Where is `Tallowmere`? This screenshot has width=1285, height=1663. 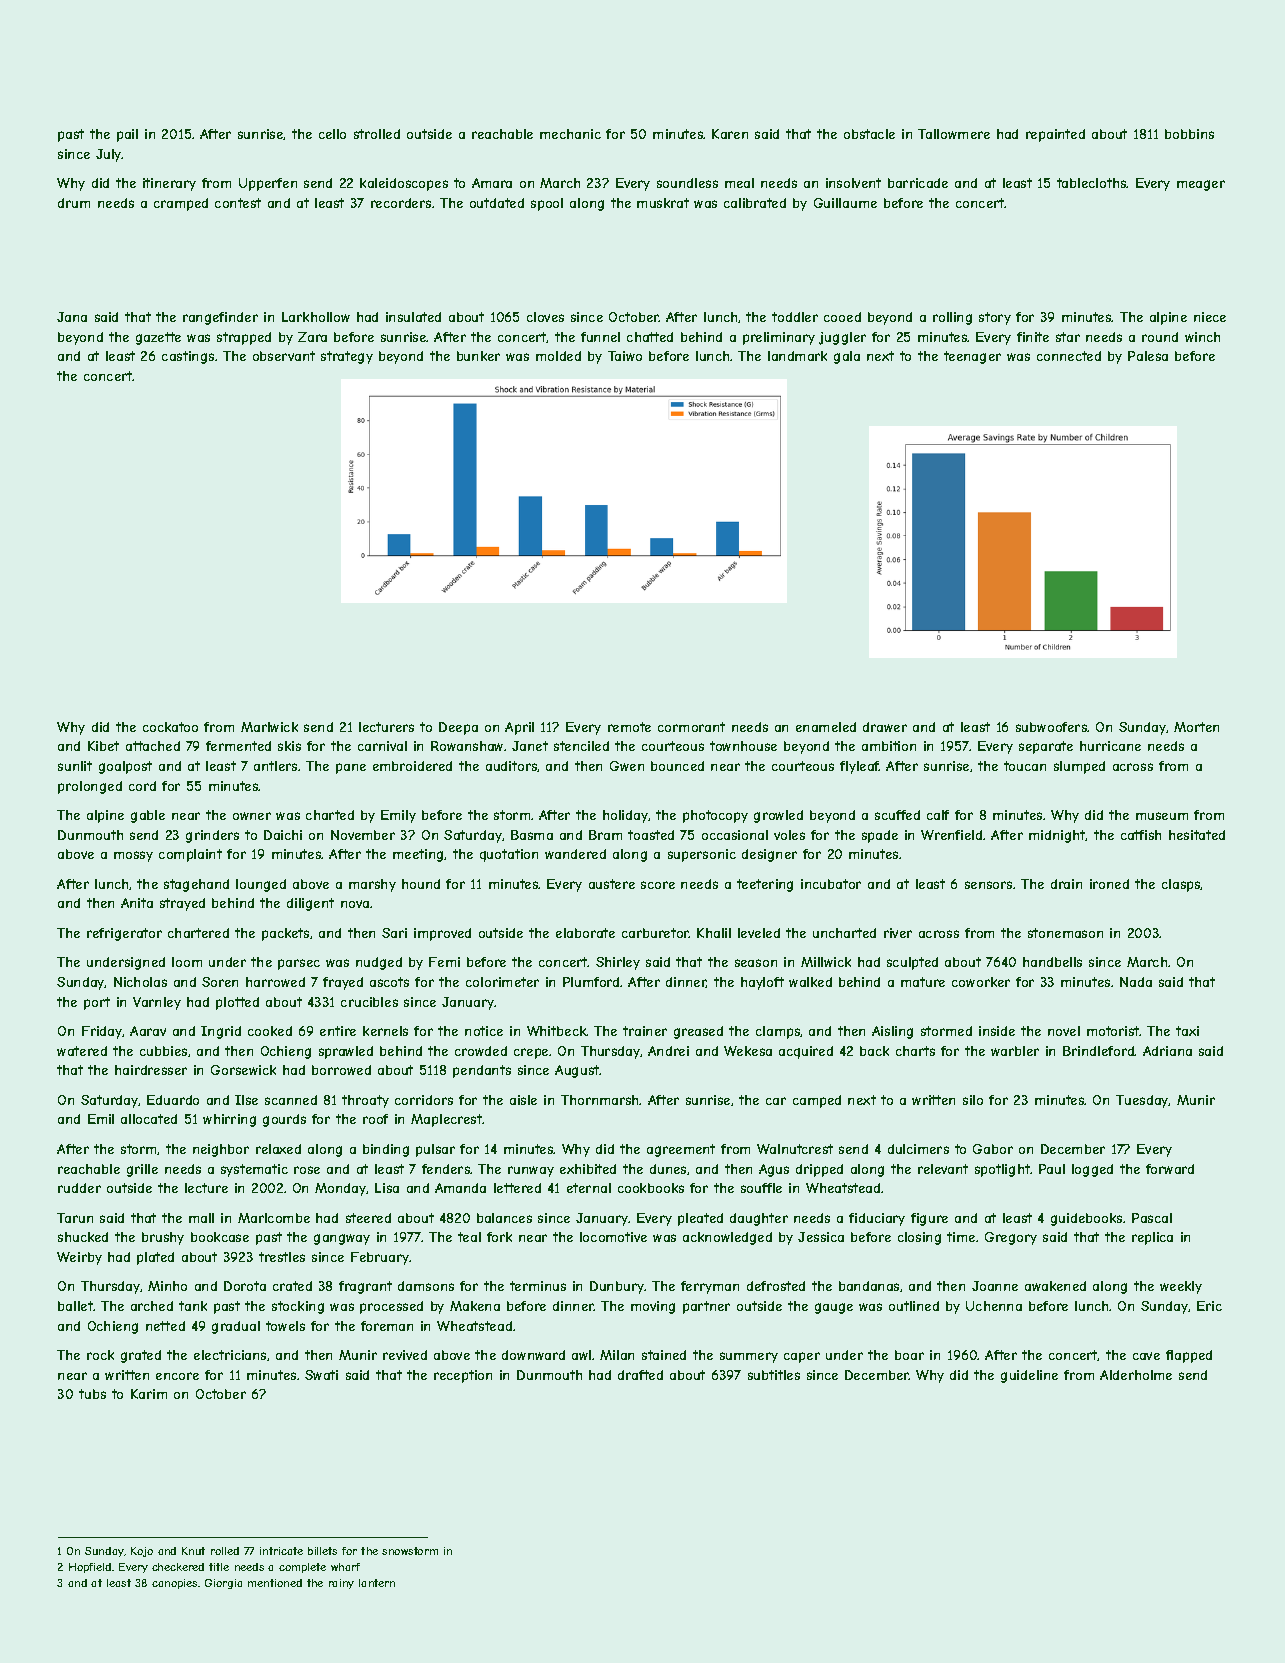
Tallowmere is located at coordinates (954, 134).
